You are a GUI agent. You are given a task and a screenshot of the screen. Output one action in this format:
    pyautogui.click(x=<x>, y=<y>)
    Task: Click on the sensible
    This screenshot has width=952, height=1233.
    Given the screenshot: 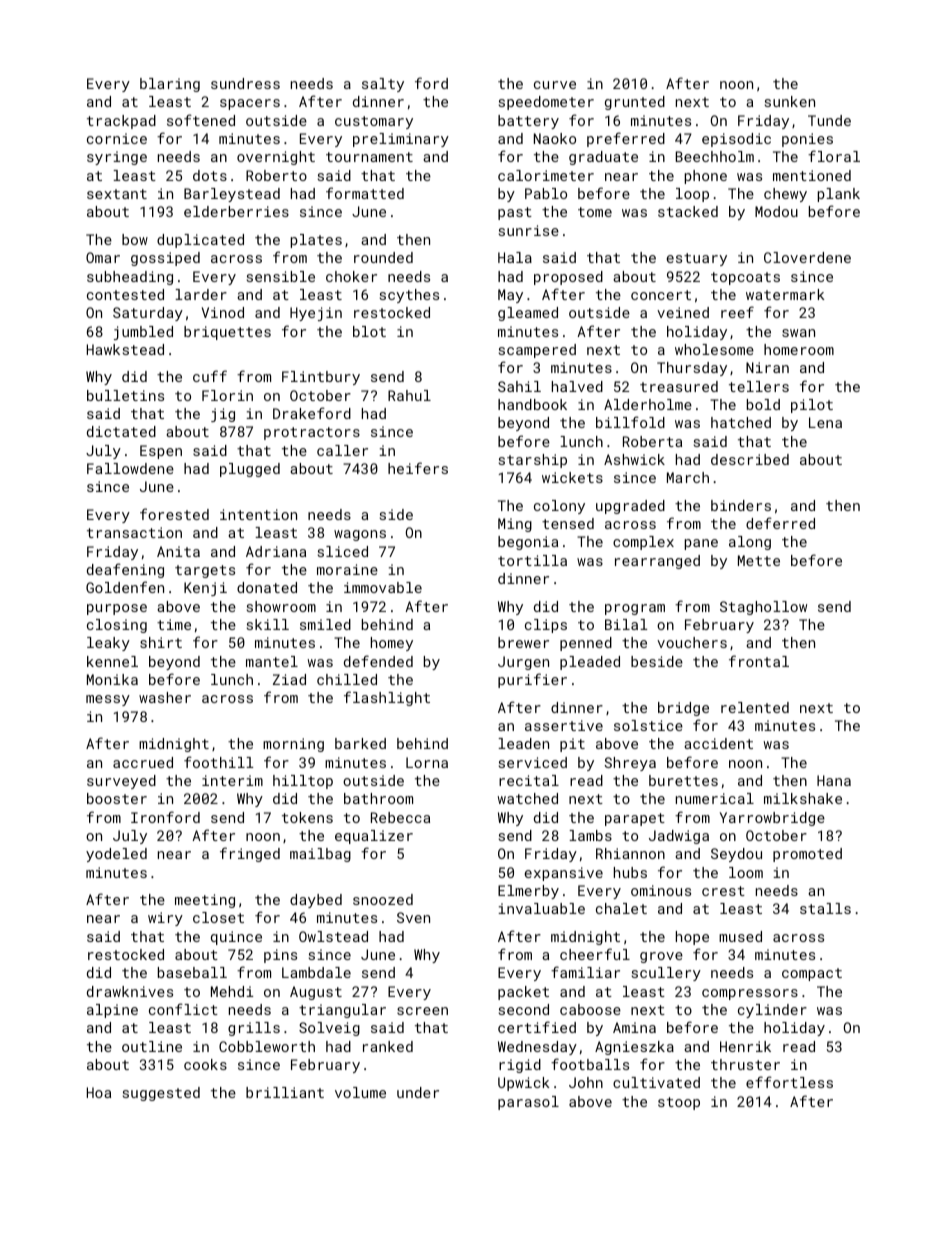 What is the action you would take?
    pyautogui.click(x=281, y=276)
